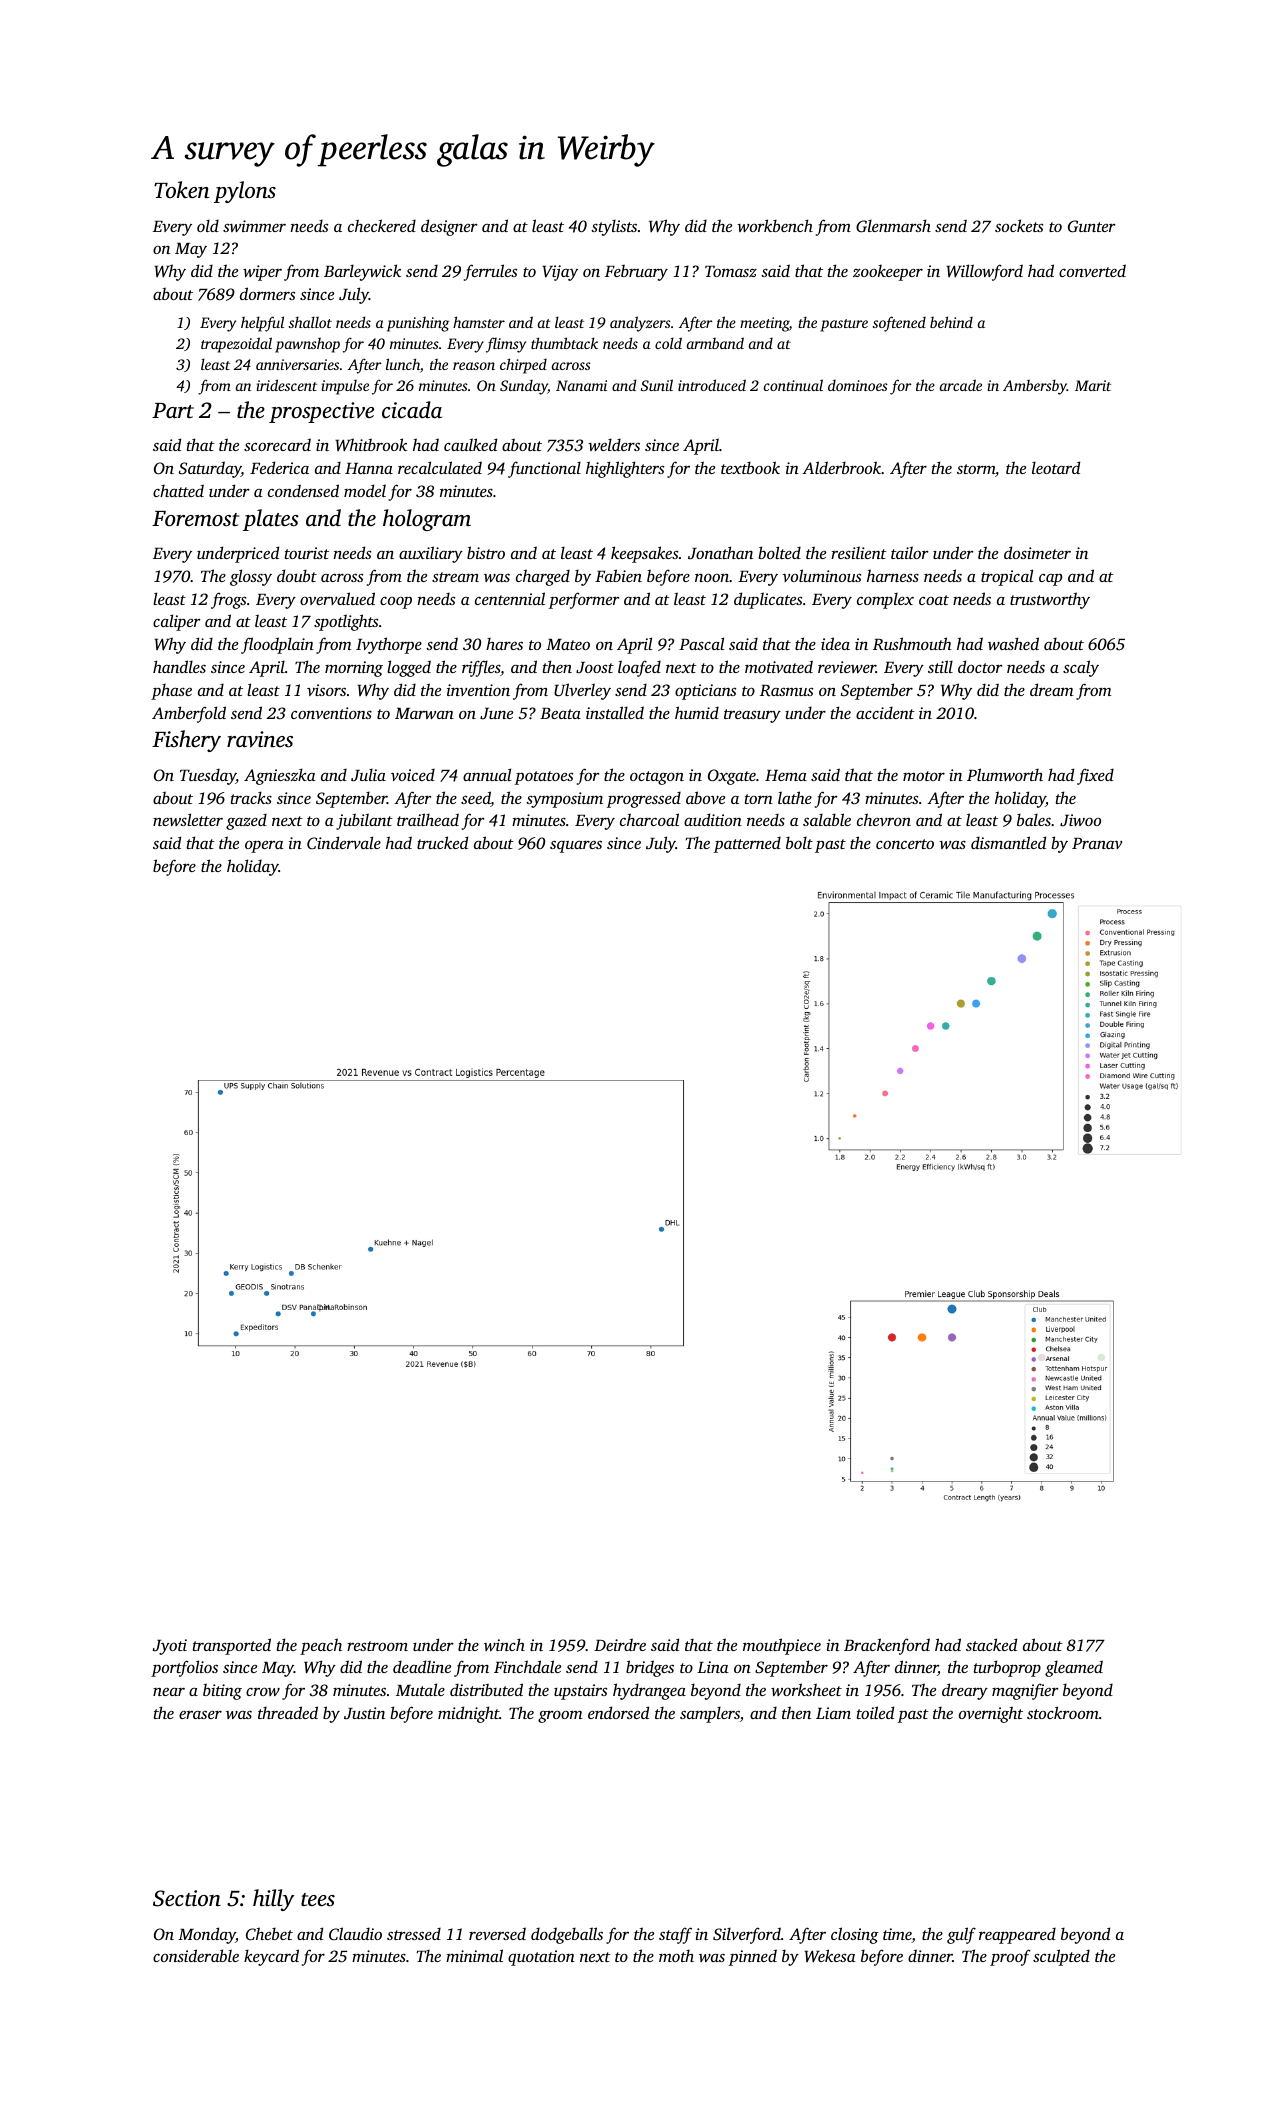  I want to click on transported, so click(232, 1646).
